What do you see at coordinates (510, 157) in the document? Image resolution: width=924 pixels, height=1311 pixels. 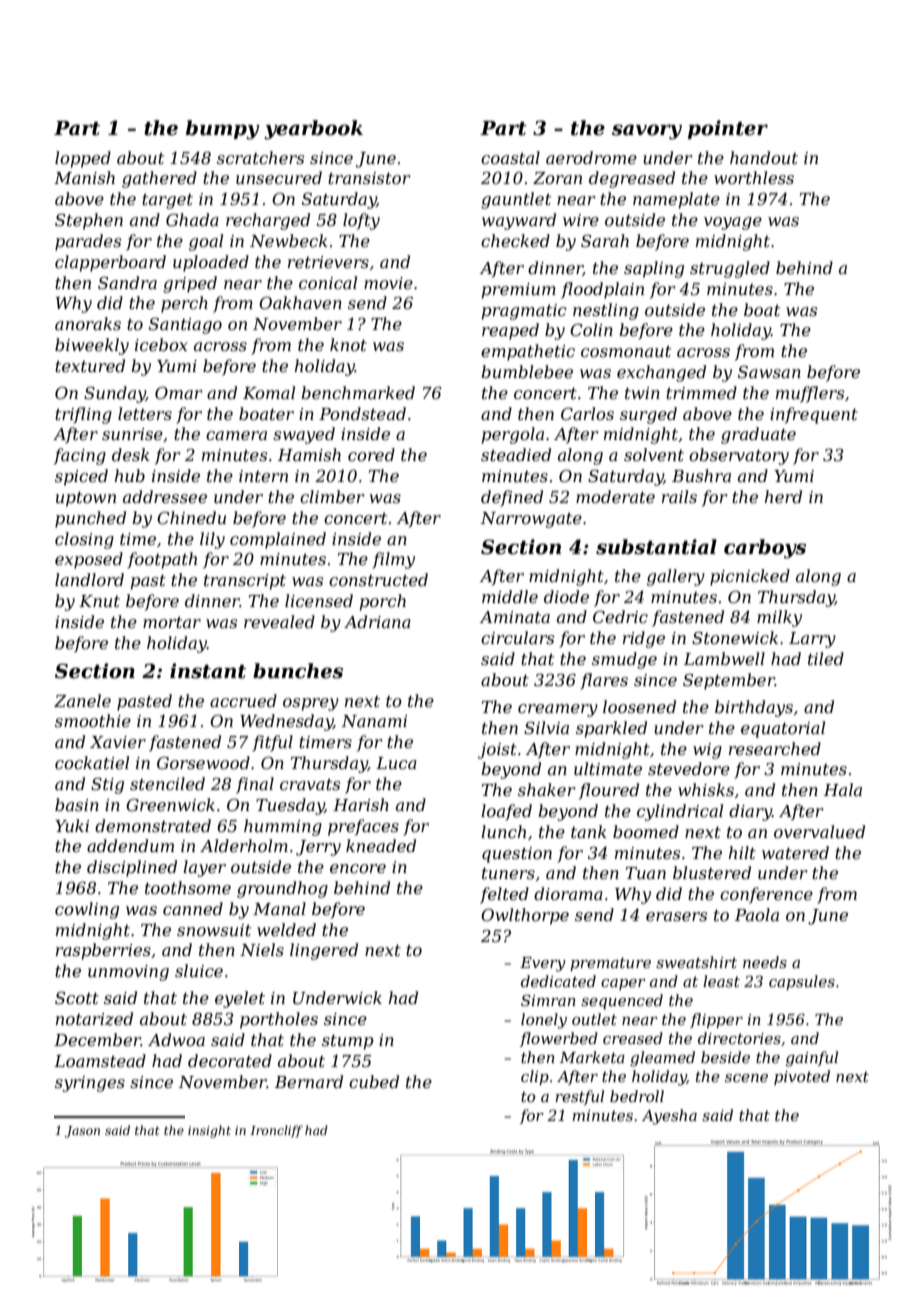 I see `coastal` at bounding box center [510, 157].
